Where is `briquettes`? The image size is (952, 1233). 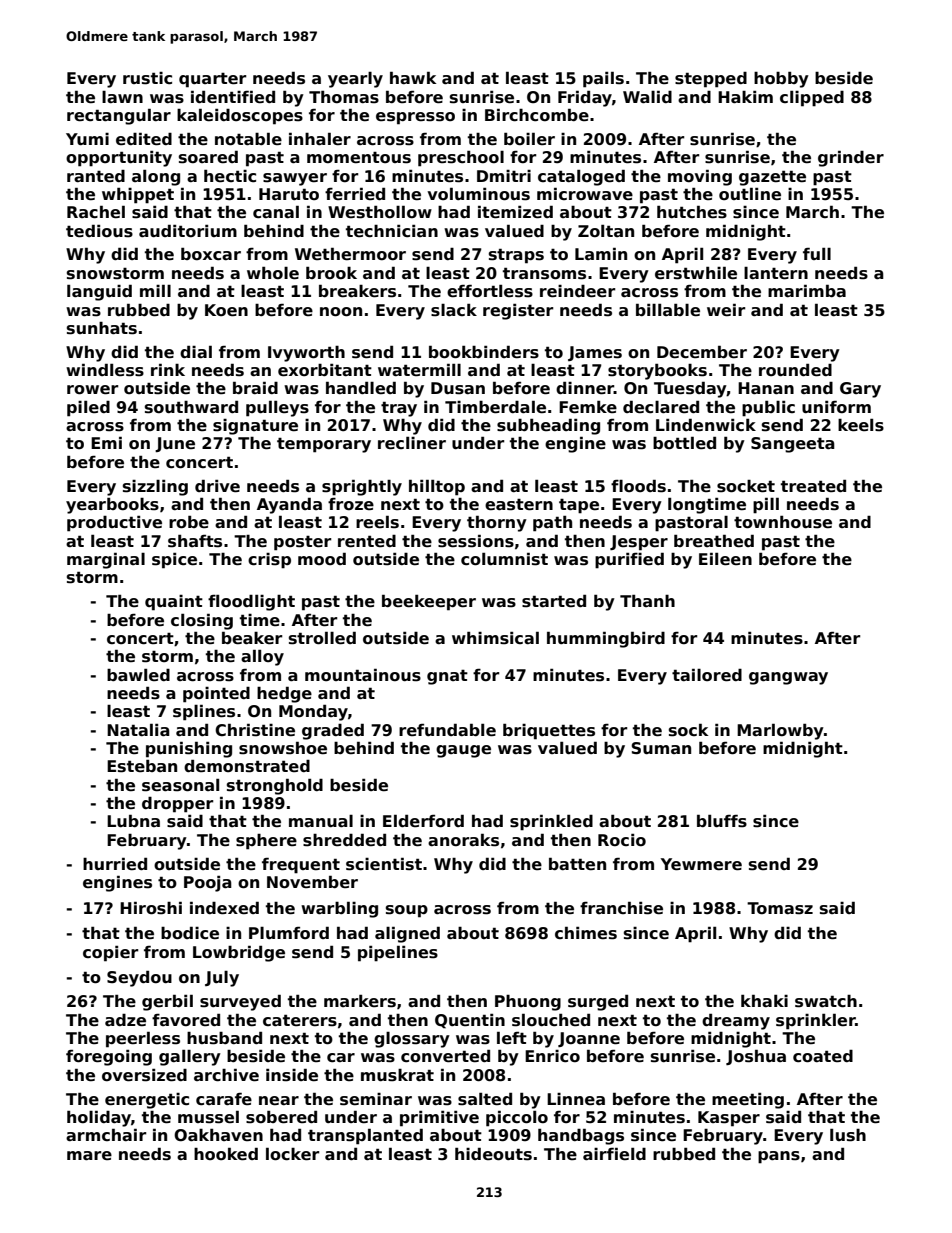 briquettes is located at coordinates (549, 732).
